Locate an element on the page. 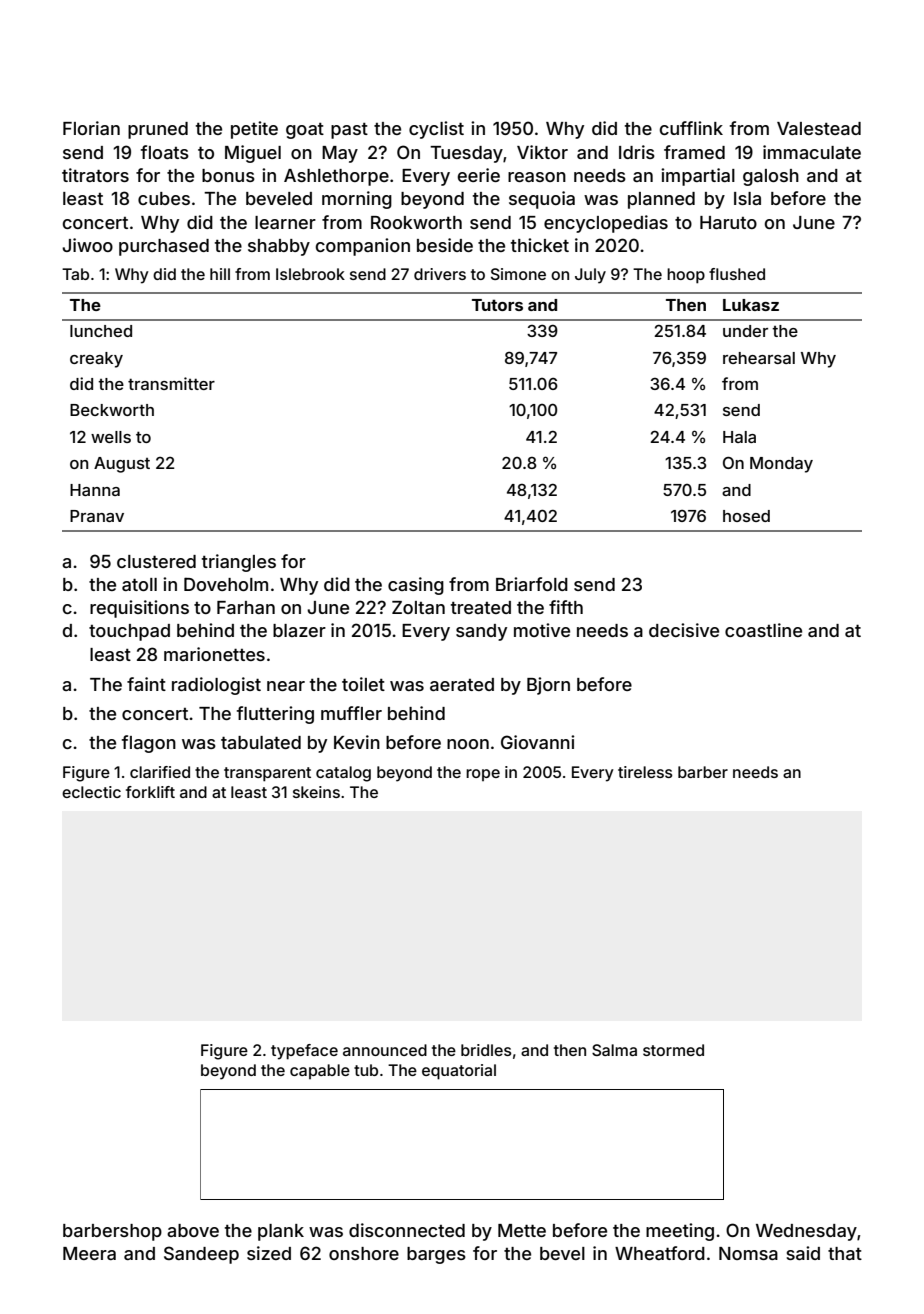 The height and width of the document is (1314, 924). petite is located at coordinates (254, 130).
